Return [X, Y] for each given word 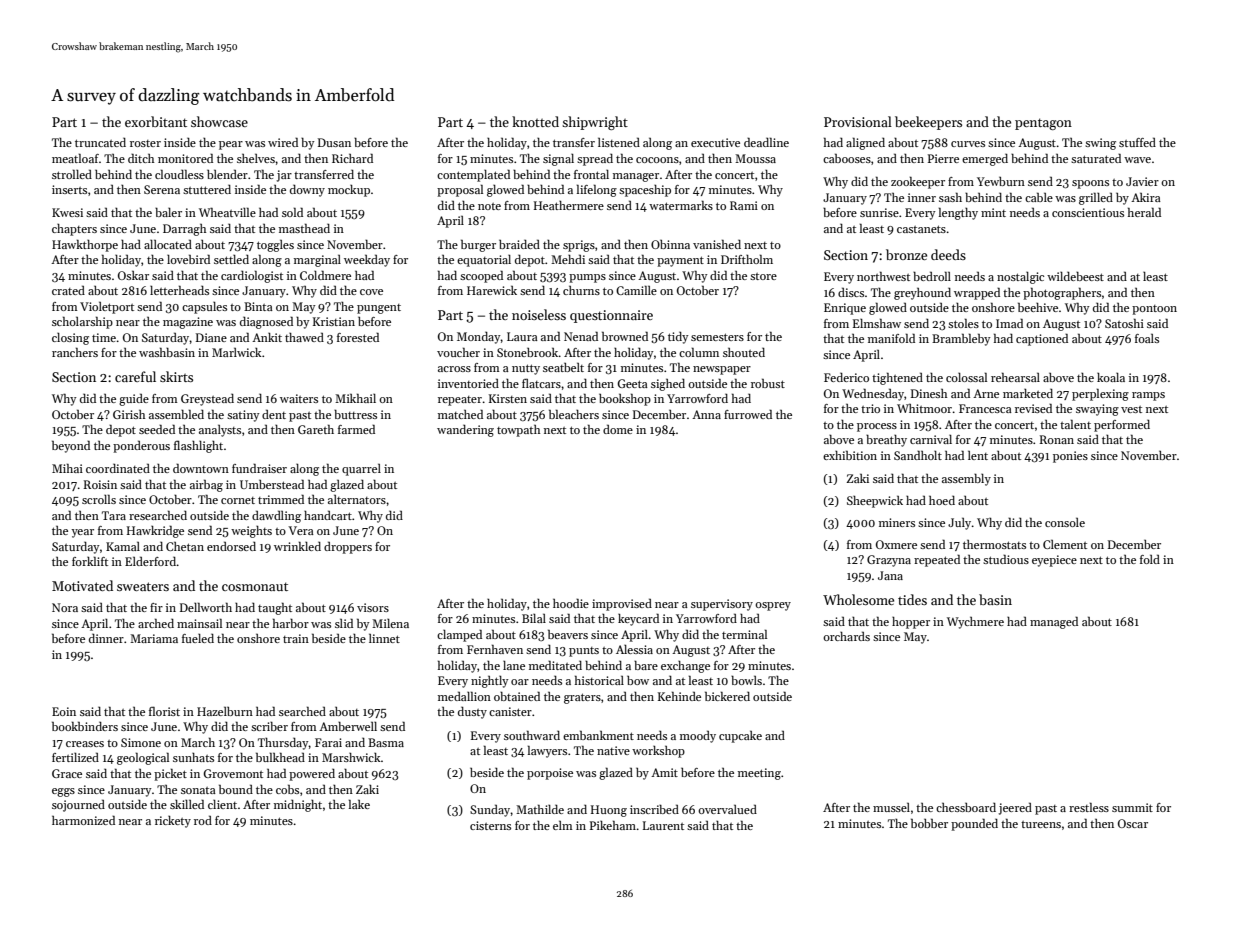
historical [599, 680]
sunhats [193, 757]
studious [1006, 559]
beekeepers [928, 123]
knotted [535, 121]
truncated [100, 142]
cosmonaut [255, 586]
